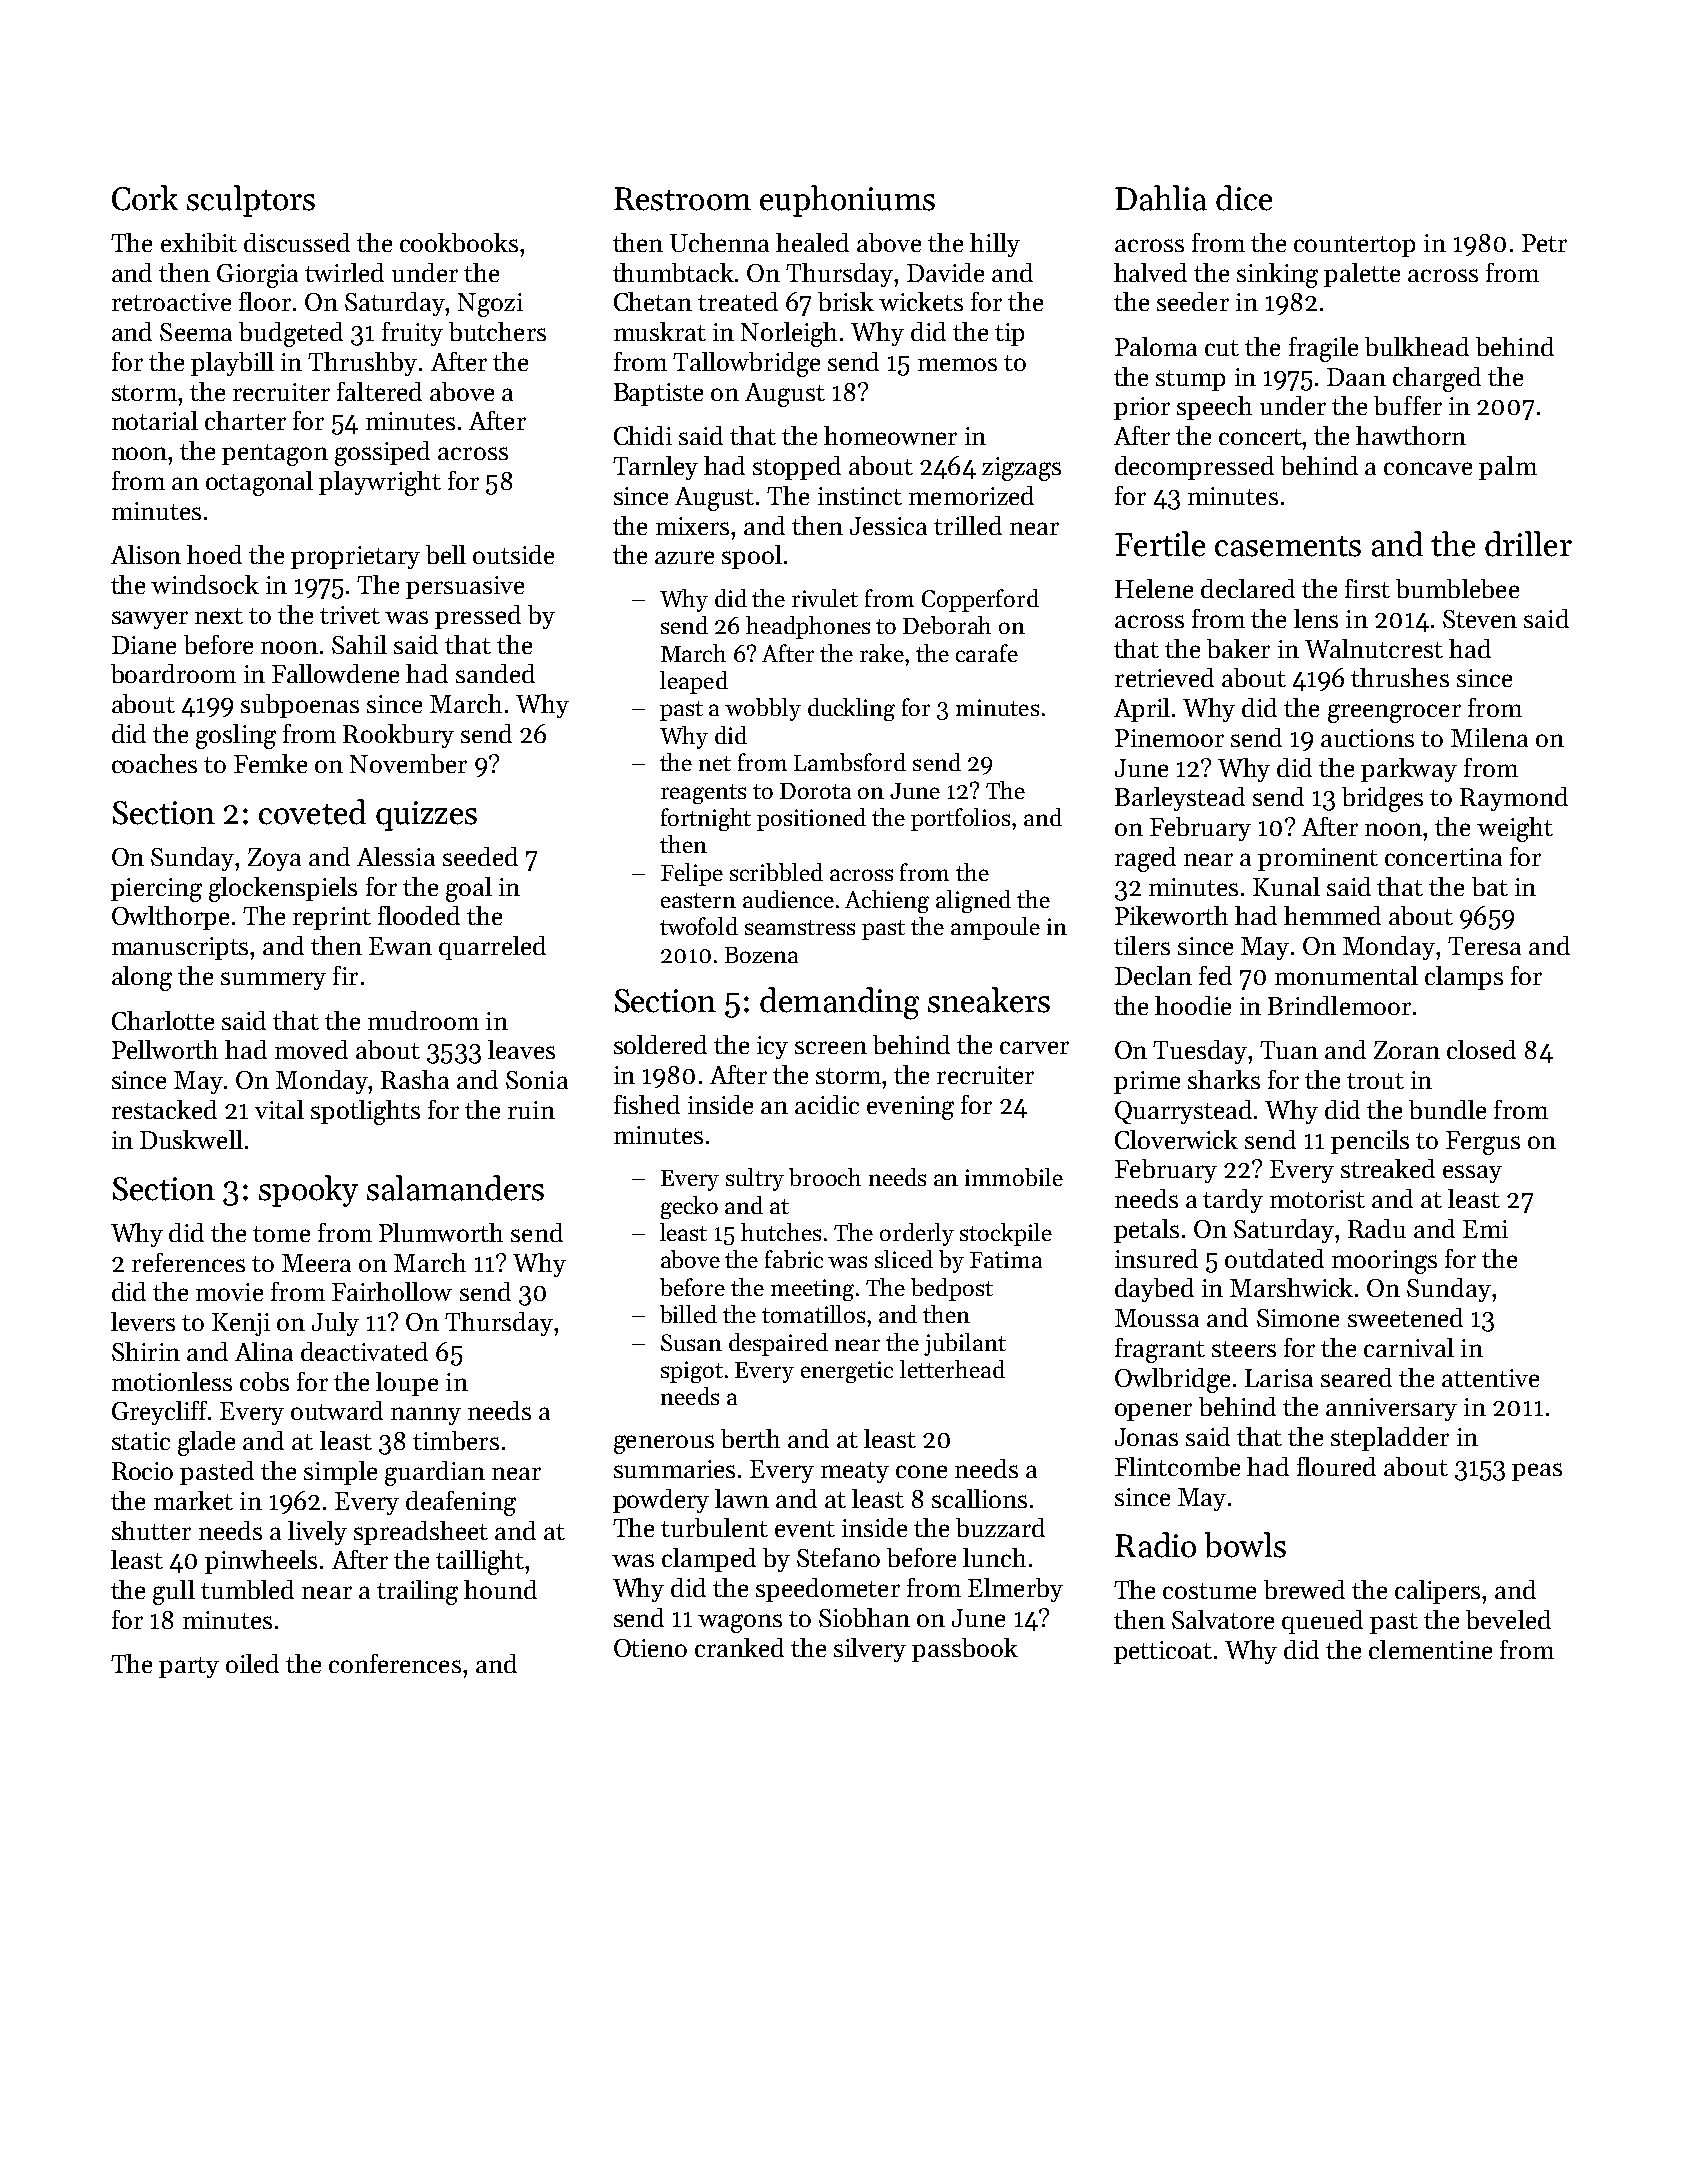  What do you see at coordinates (1544, 243) in the screenshot?
I see `Petr` at bounding box center [1544, 243].
